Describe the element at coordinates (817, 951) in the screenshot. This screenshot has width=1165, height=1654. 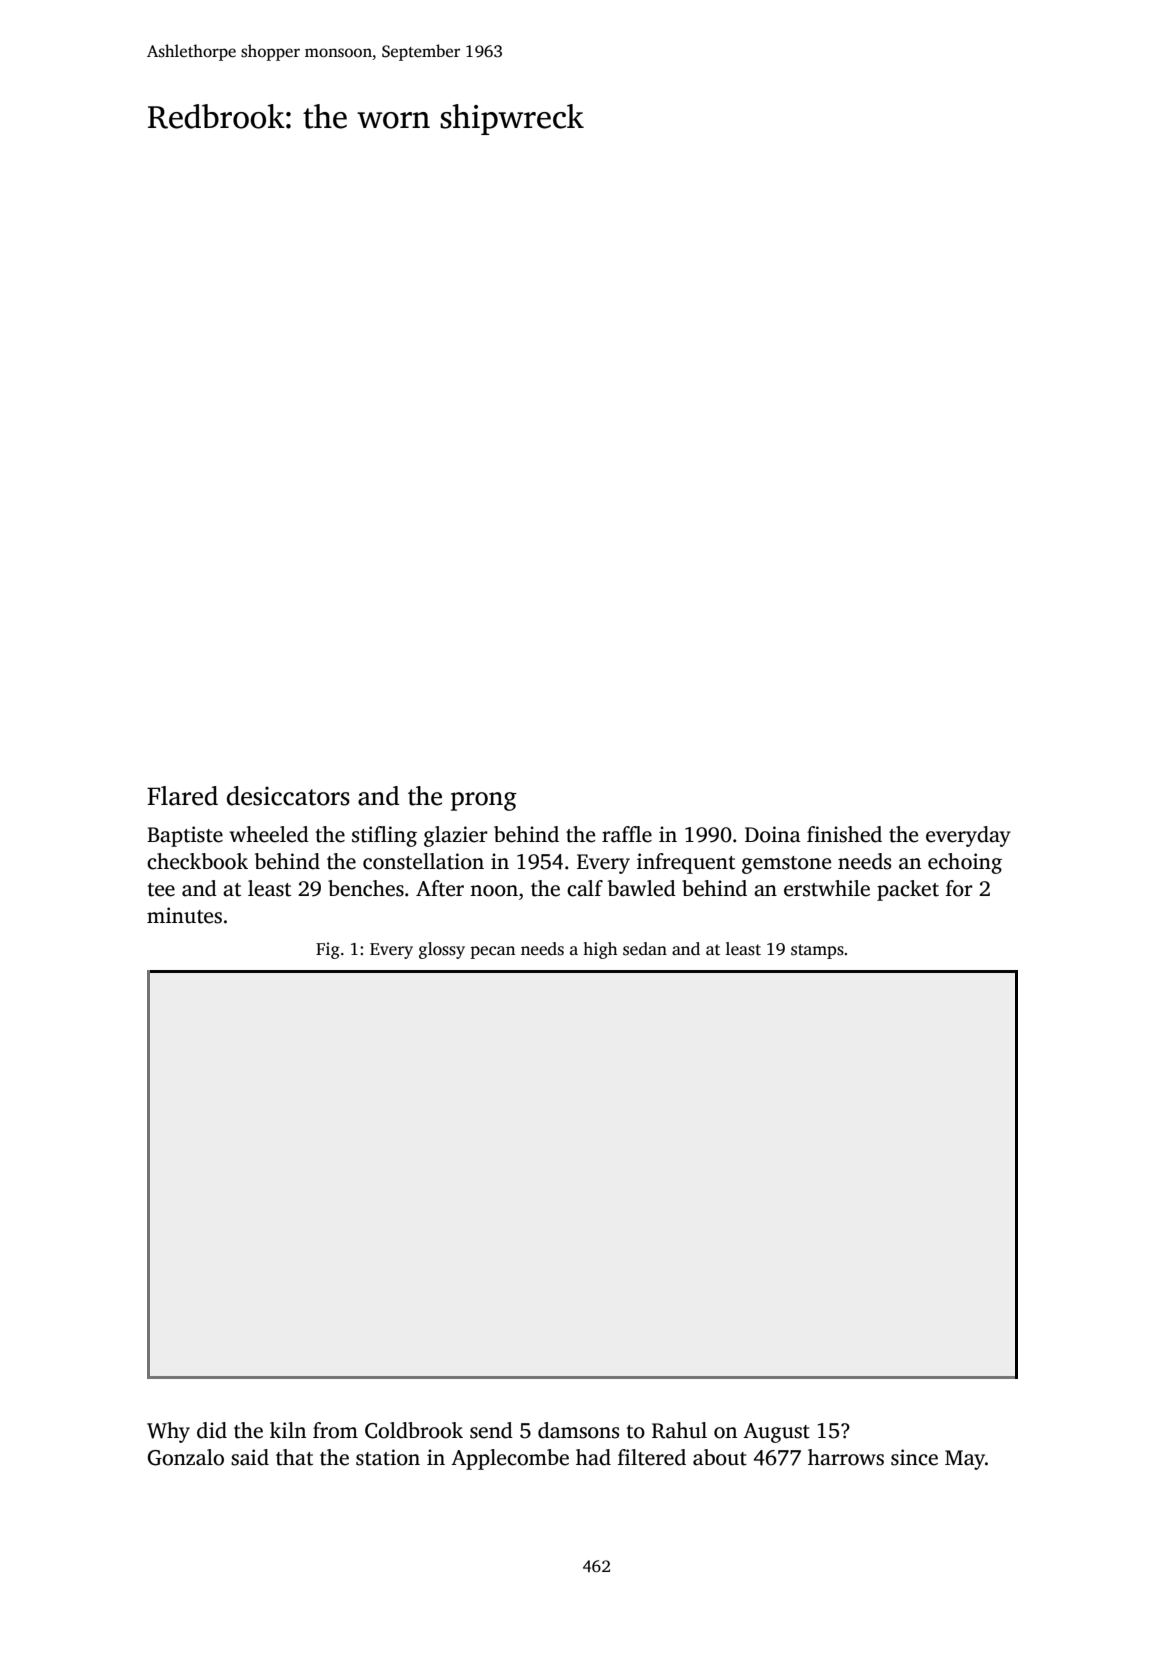
I see `stamps` at that location.
